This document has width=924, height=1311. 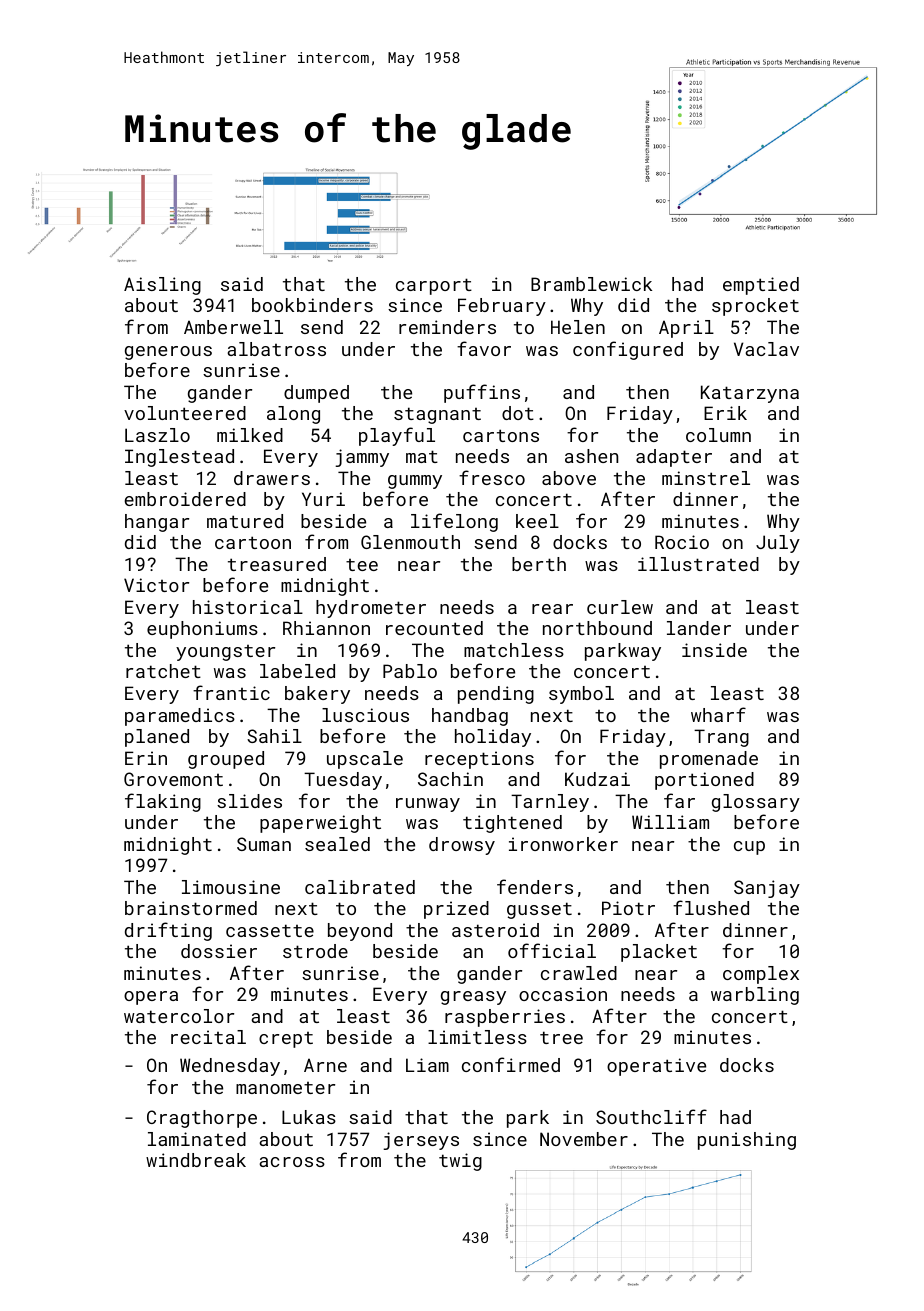 I want to click on gummy, so click(x=415, y=482).
